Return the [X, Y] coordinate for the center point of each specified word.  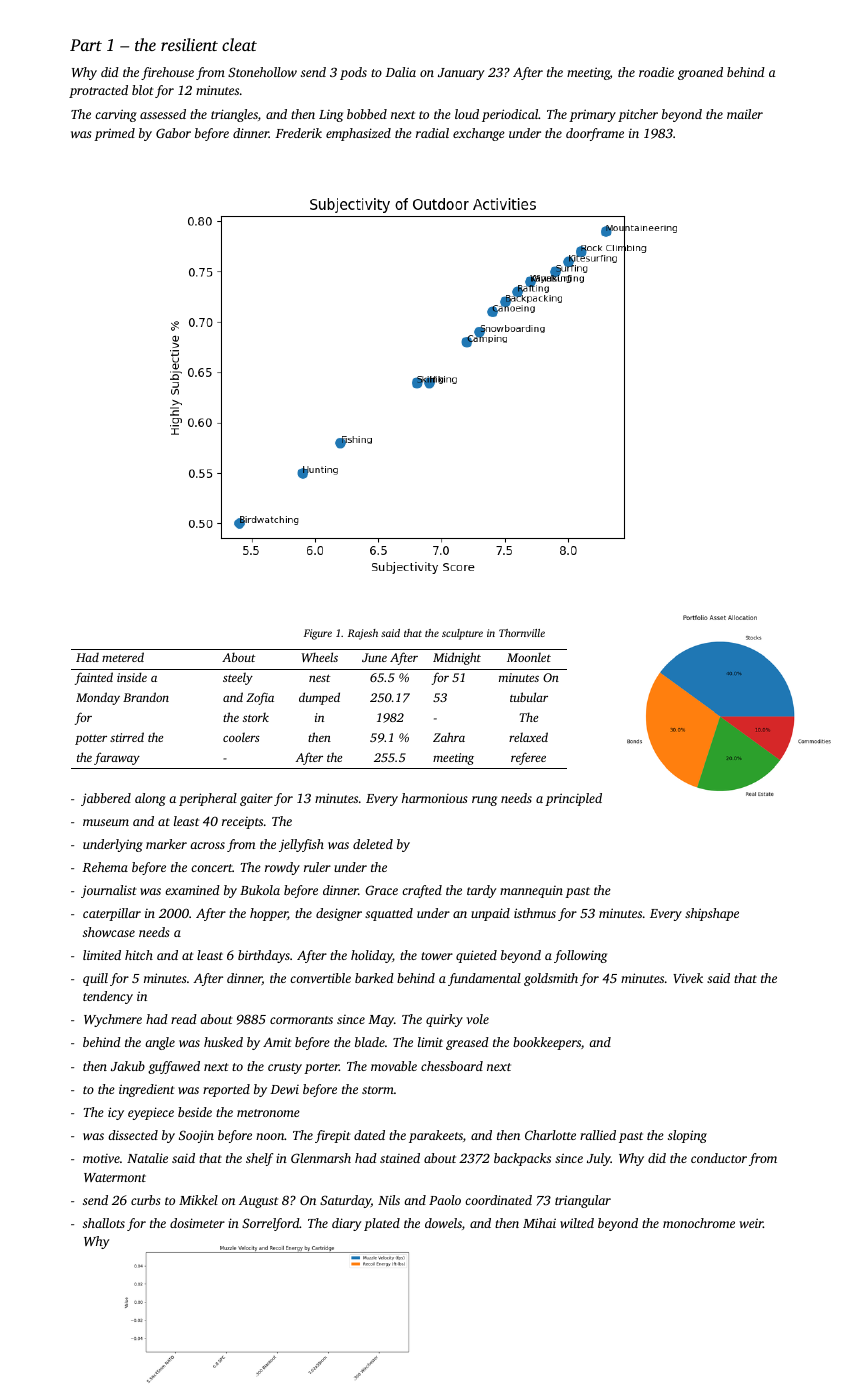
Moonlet [529, 657]
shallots [104, 1223]
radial [432, 133]
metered [123, 657]
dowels [443, 1223]
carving [116, 115]
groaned [700, 73]
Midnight [457, 658]
